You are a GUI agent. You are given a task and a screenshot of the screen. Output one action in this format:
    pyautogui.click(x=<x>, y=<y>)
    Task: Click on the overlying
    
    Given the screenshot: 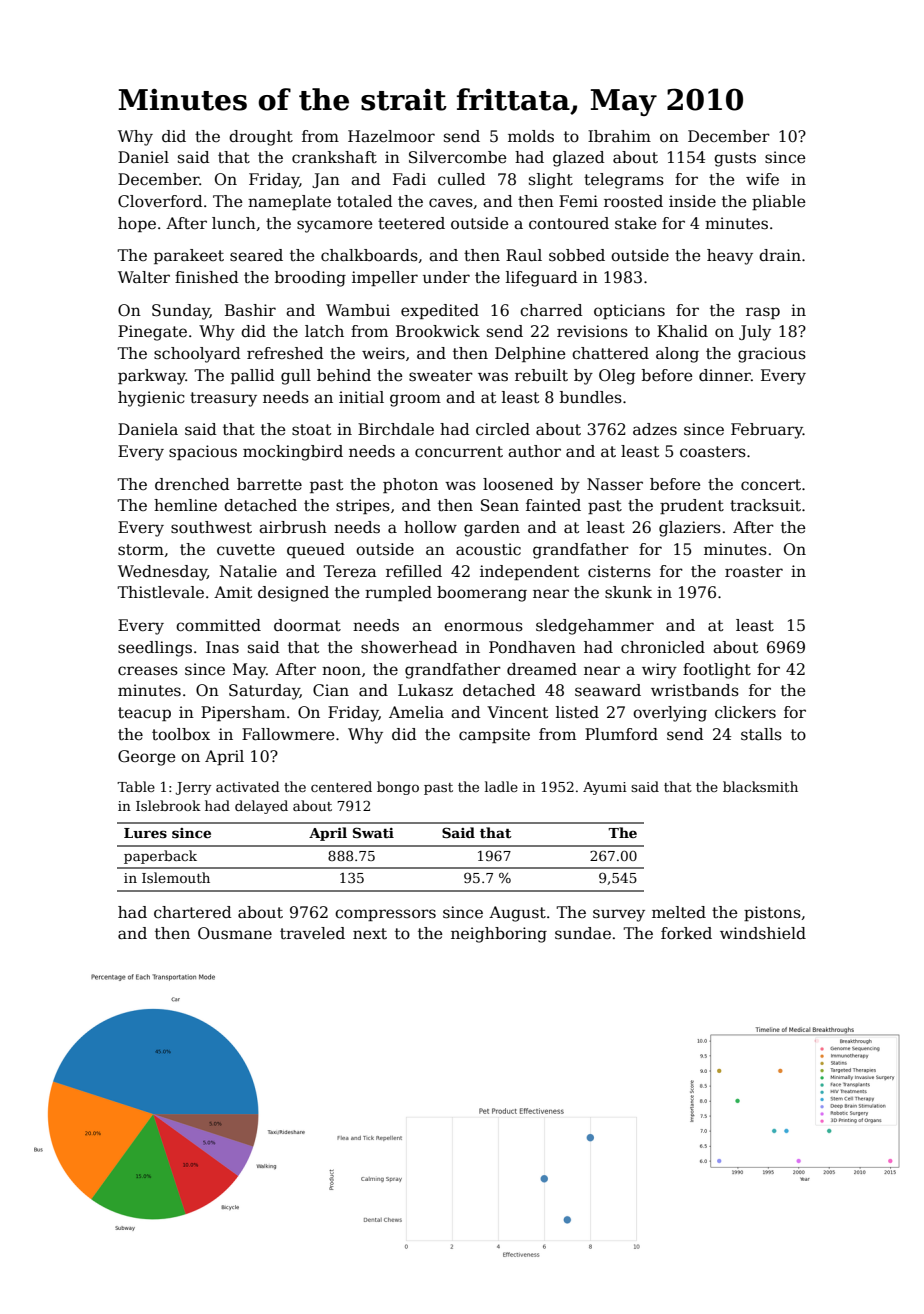 What is the action you would take?
    pyautogui.click(x=670, y=714)
